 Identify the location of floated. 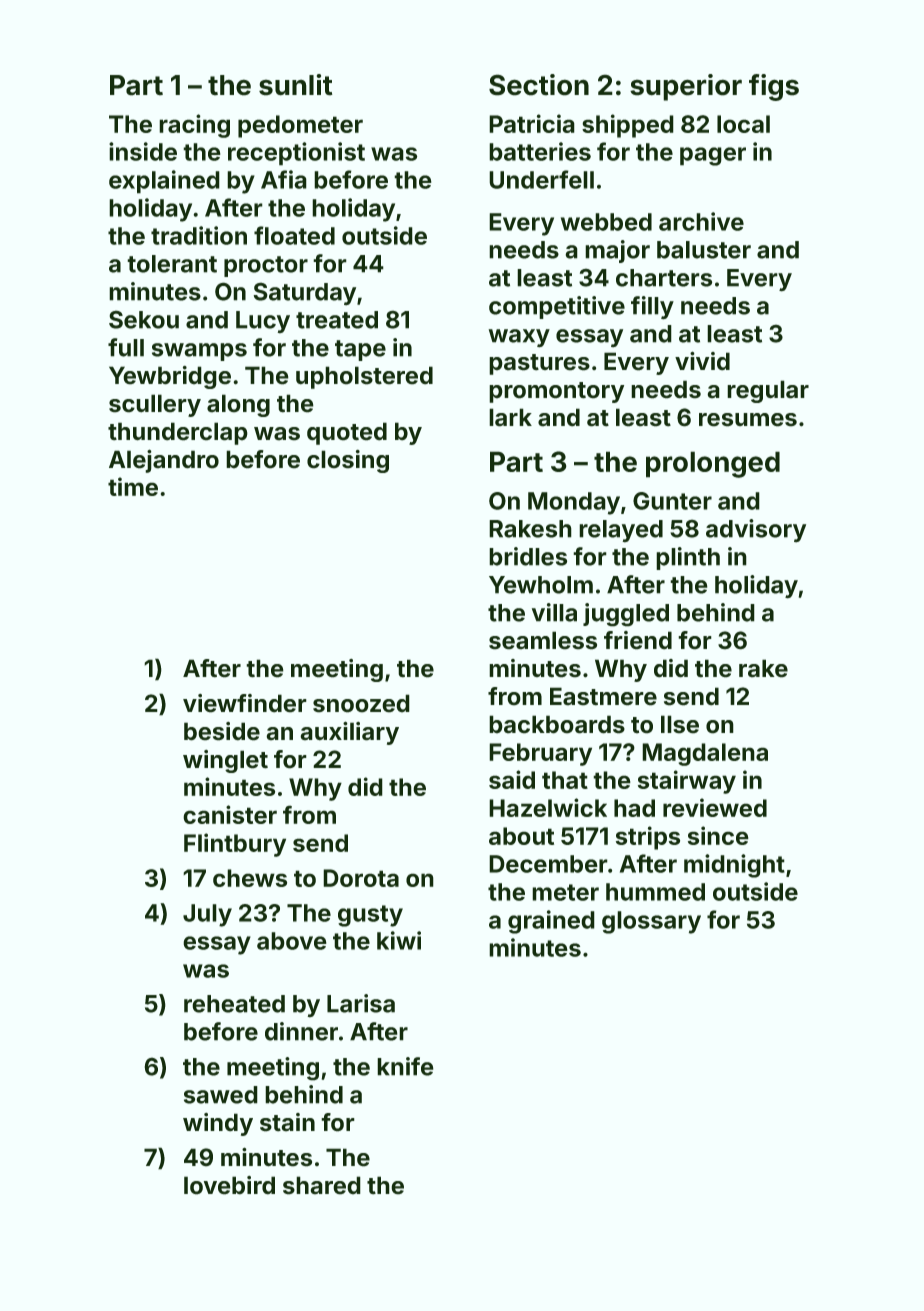
(294, 235).
